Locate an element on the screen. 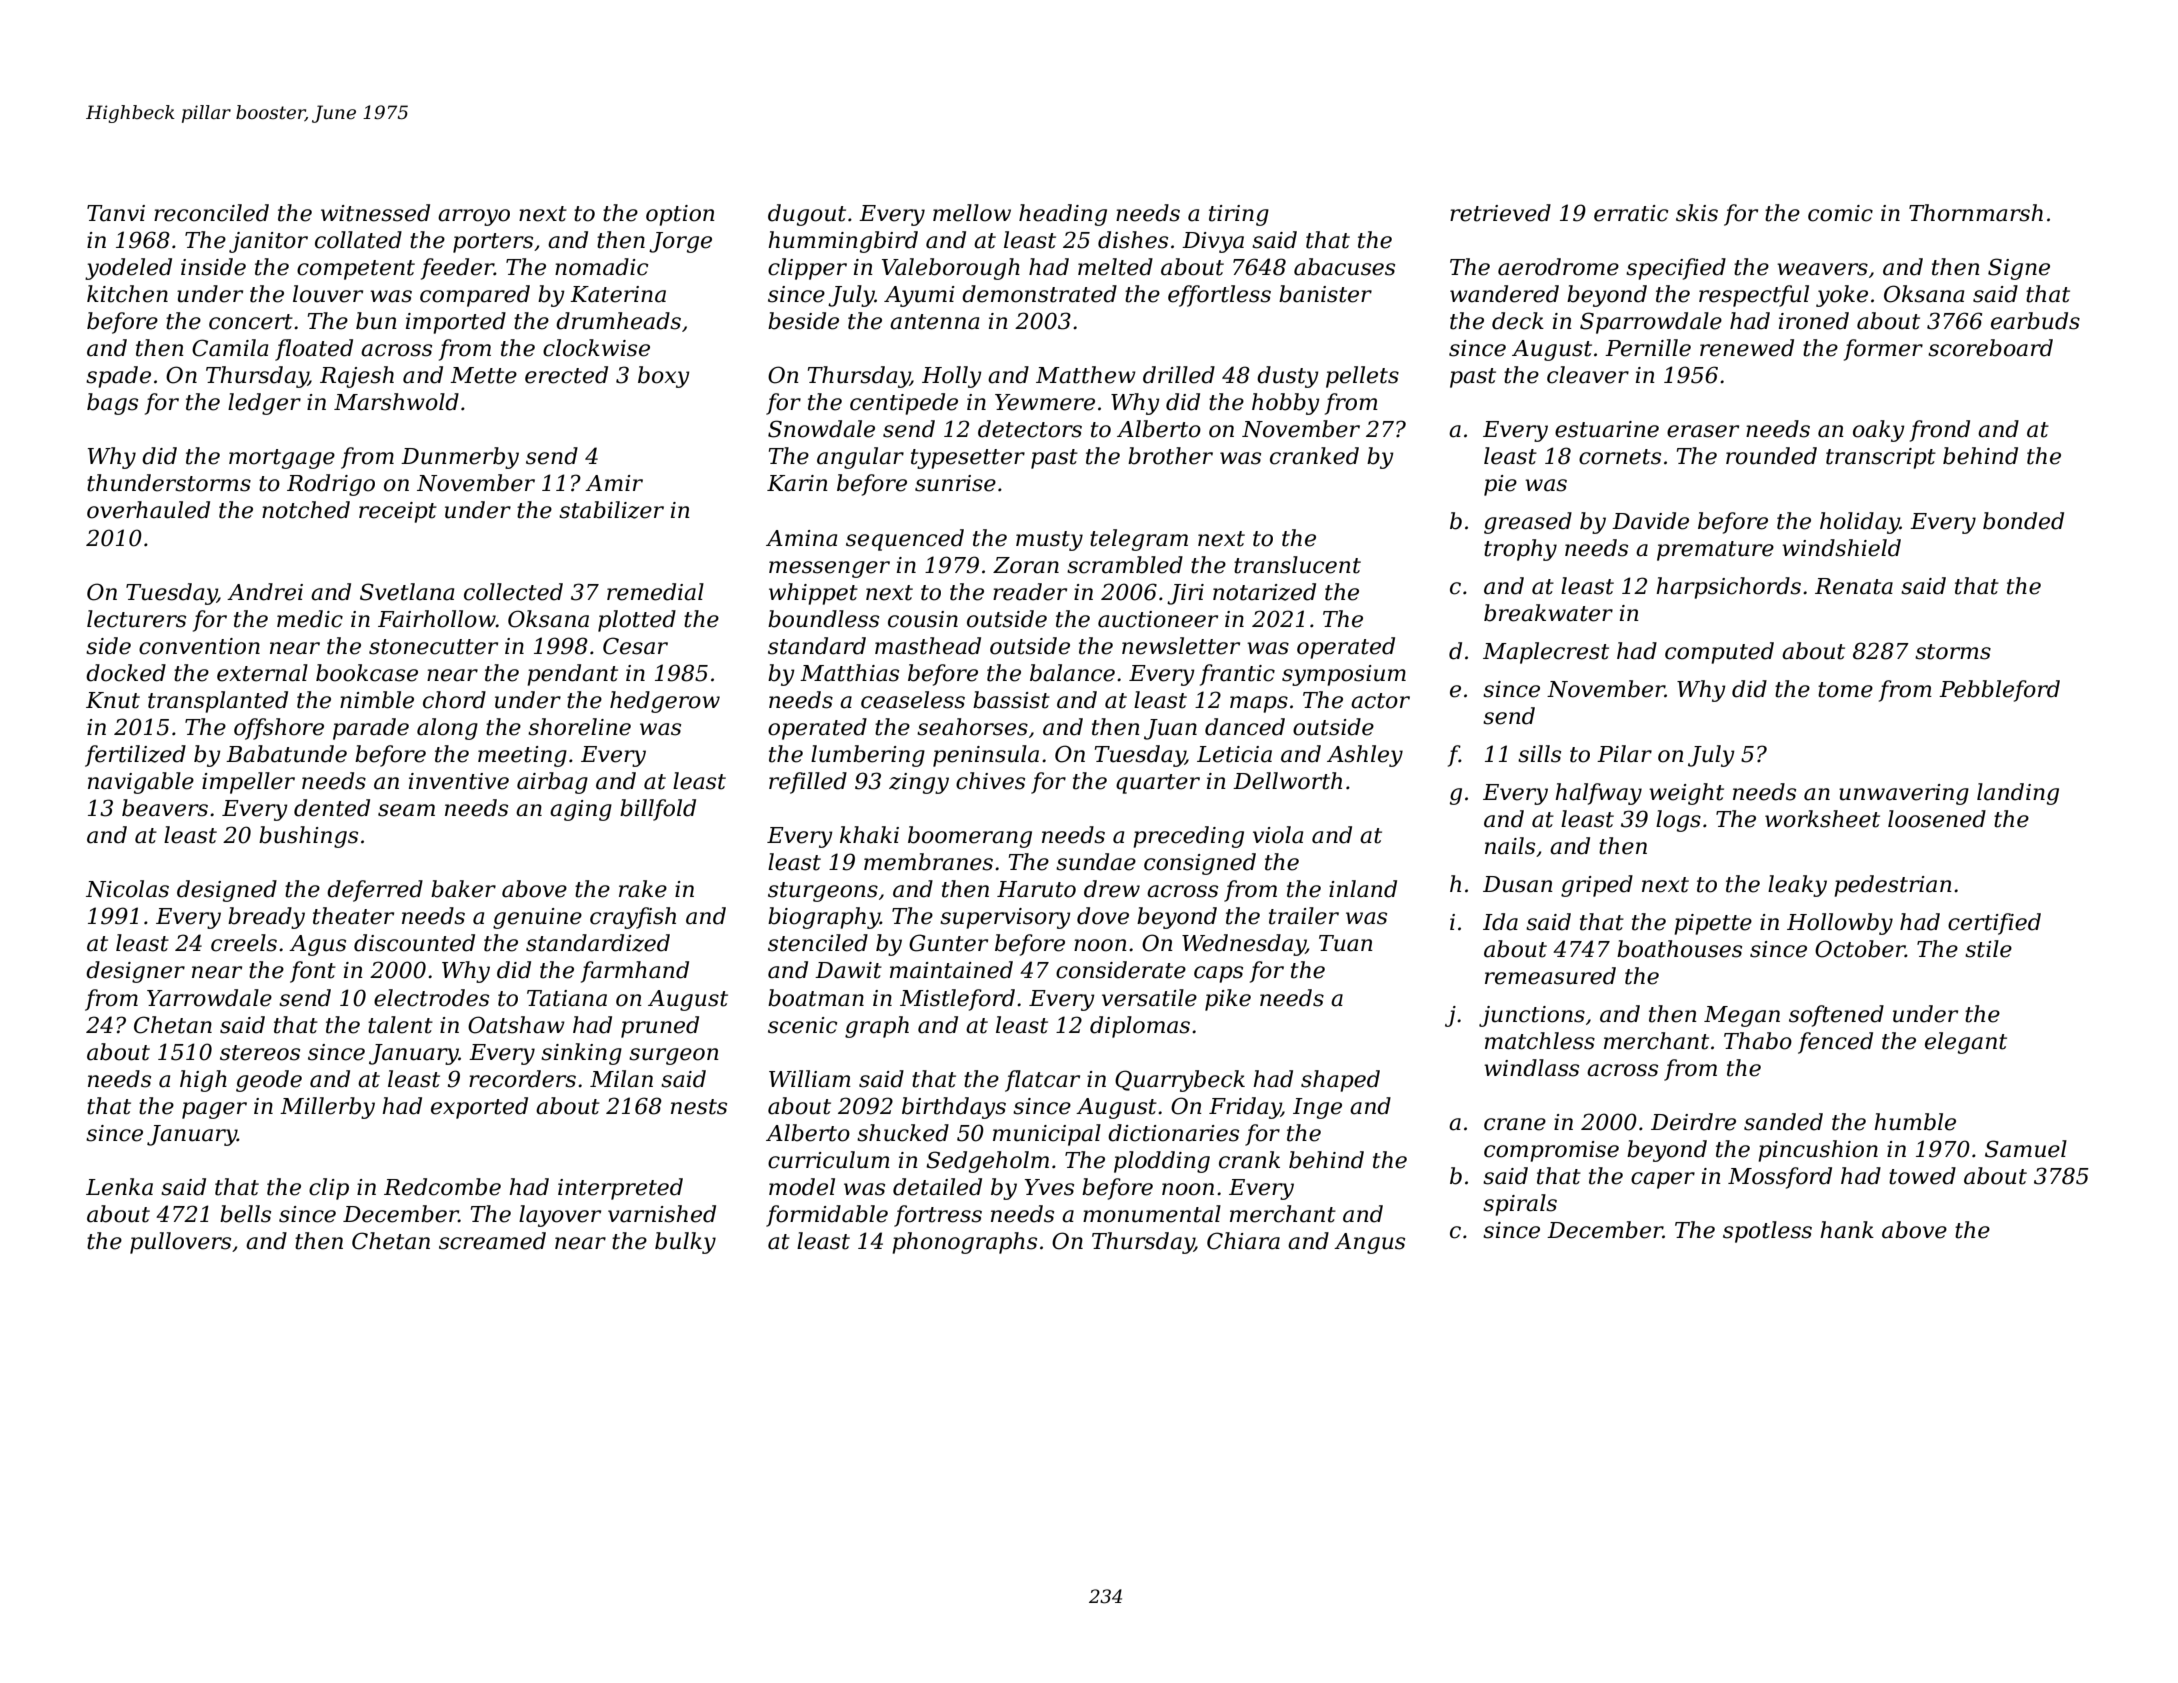 This screenshot has height=1683, width=2178. screamed is located at coordinates (492, 1241).
